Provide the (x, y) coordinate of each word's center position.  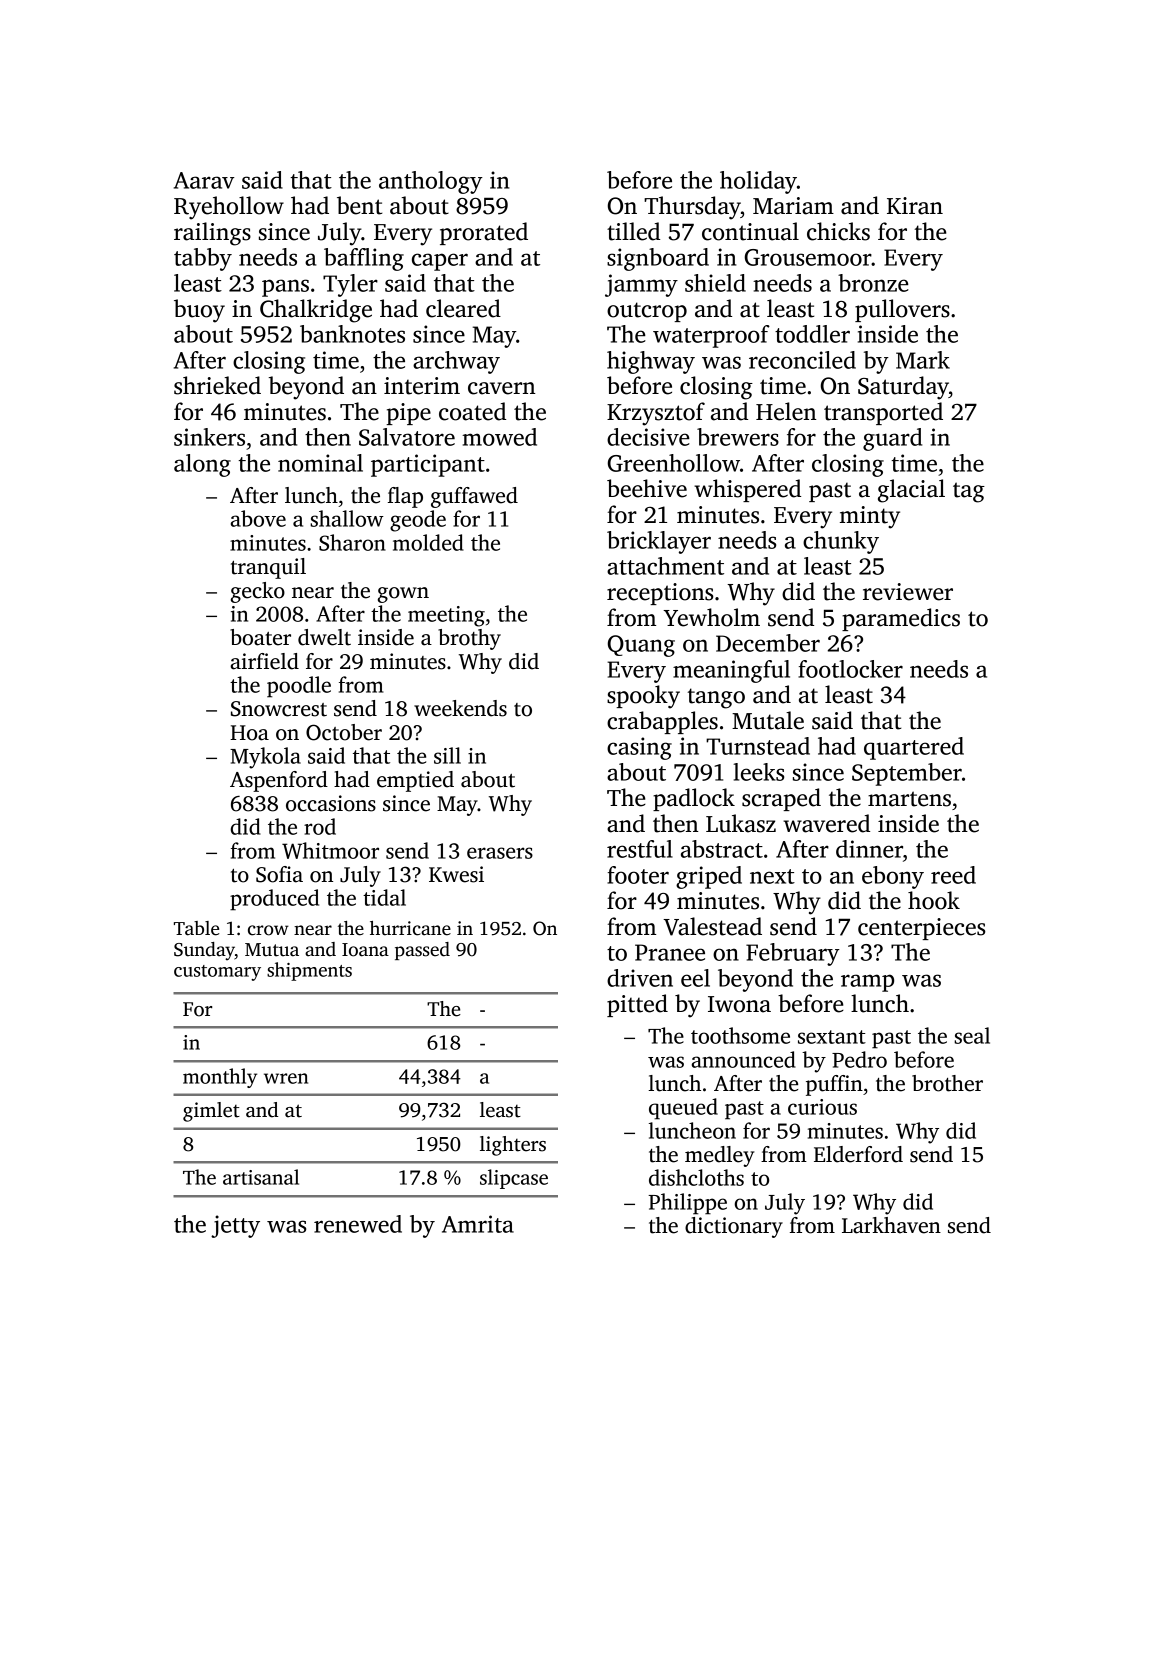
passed (422, 951)
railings (212, 234)
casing (639, 748)
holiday (758, 182)
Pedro (859, 1059)
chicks (838, 231)
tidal (384, 897)
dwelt (324, 637)
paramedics (901, 619)
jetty (235, 1226)
